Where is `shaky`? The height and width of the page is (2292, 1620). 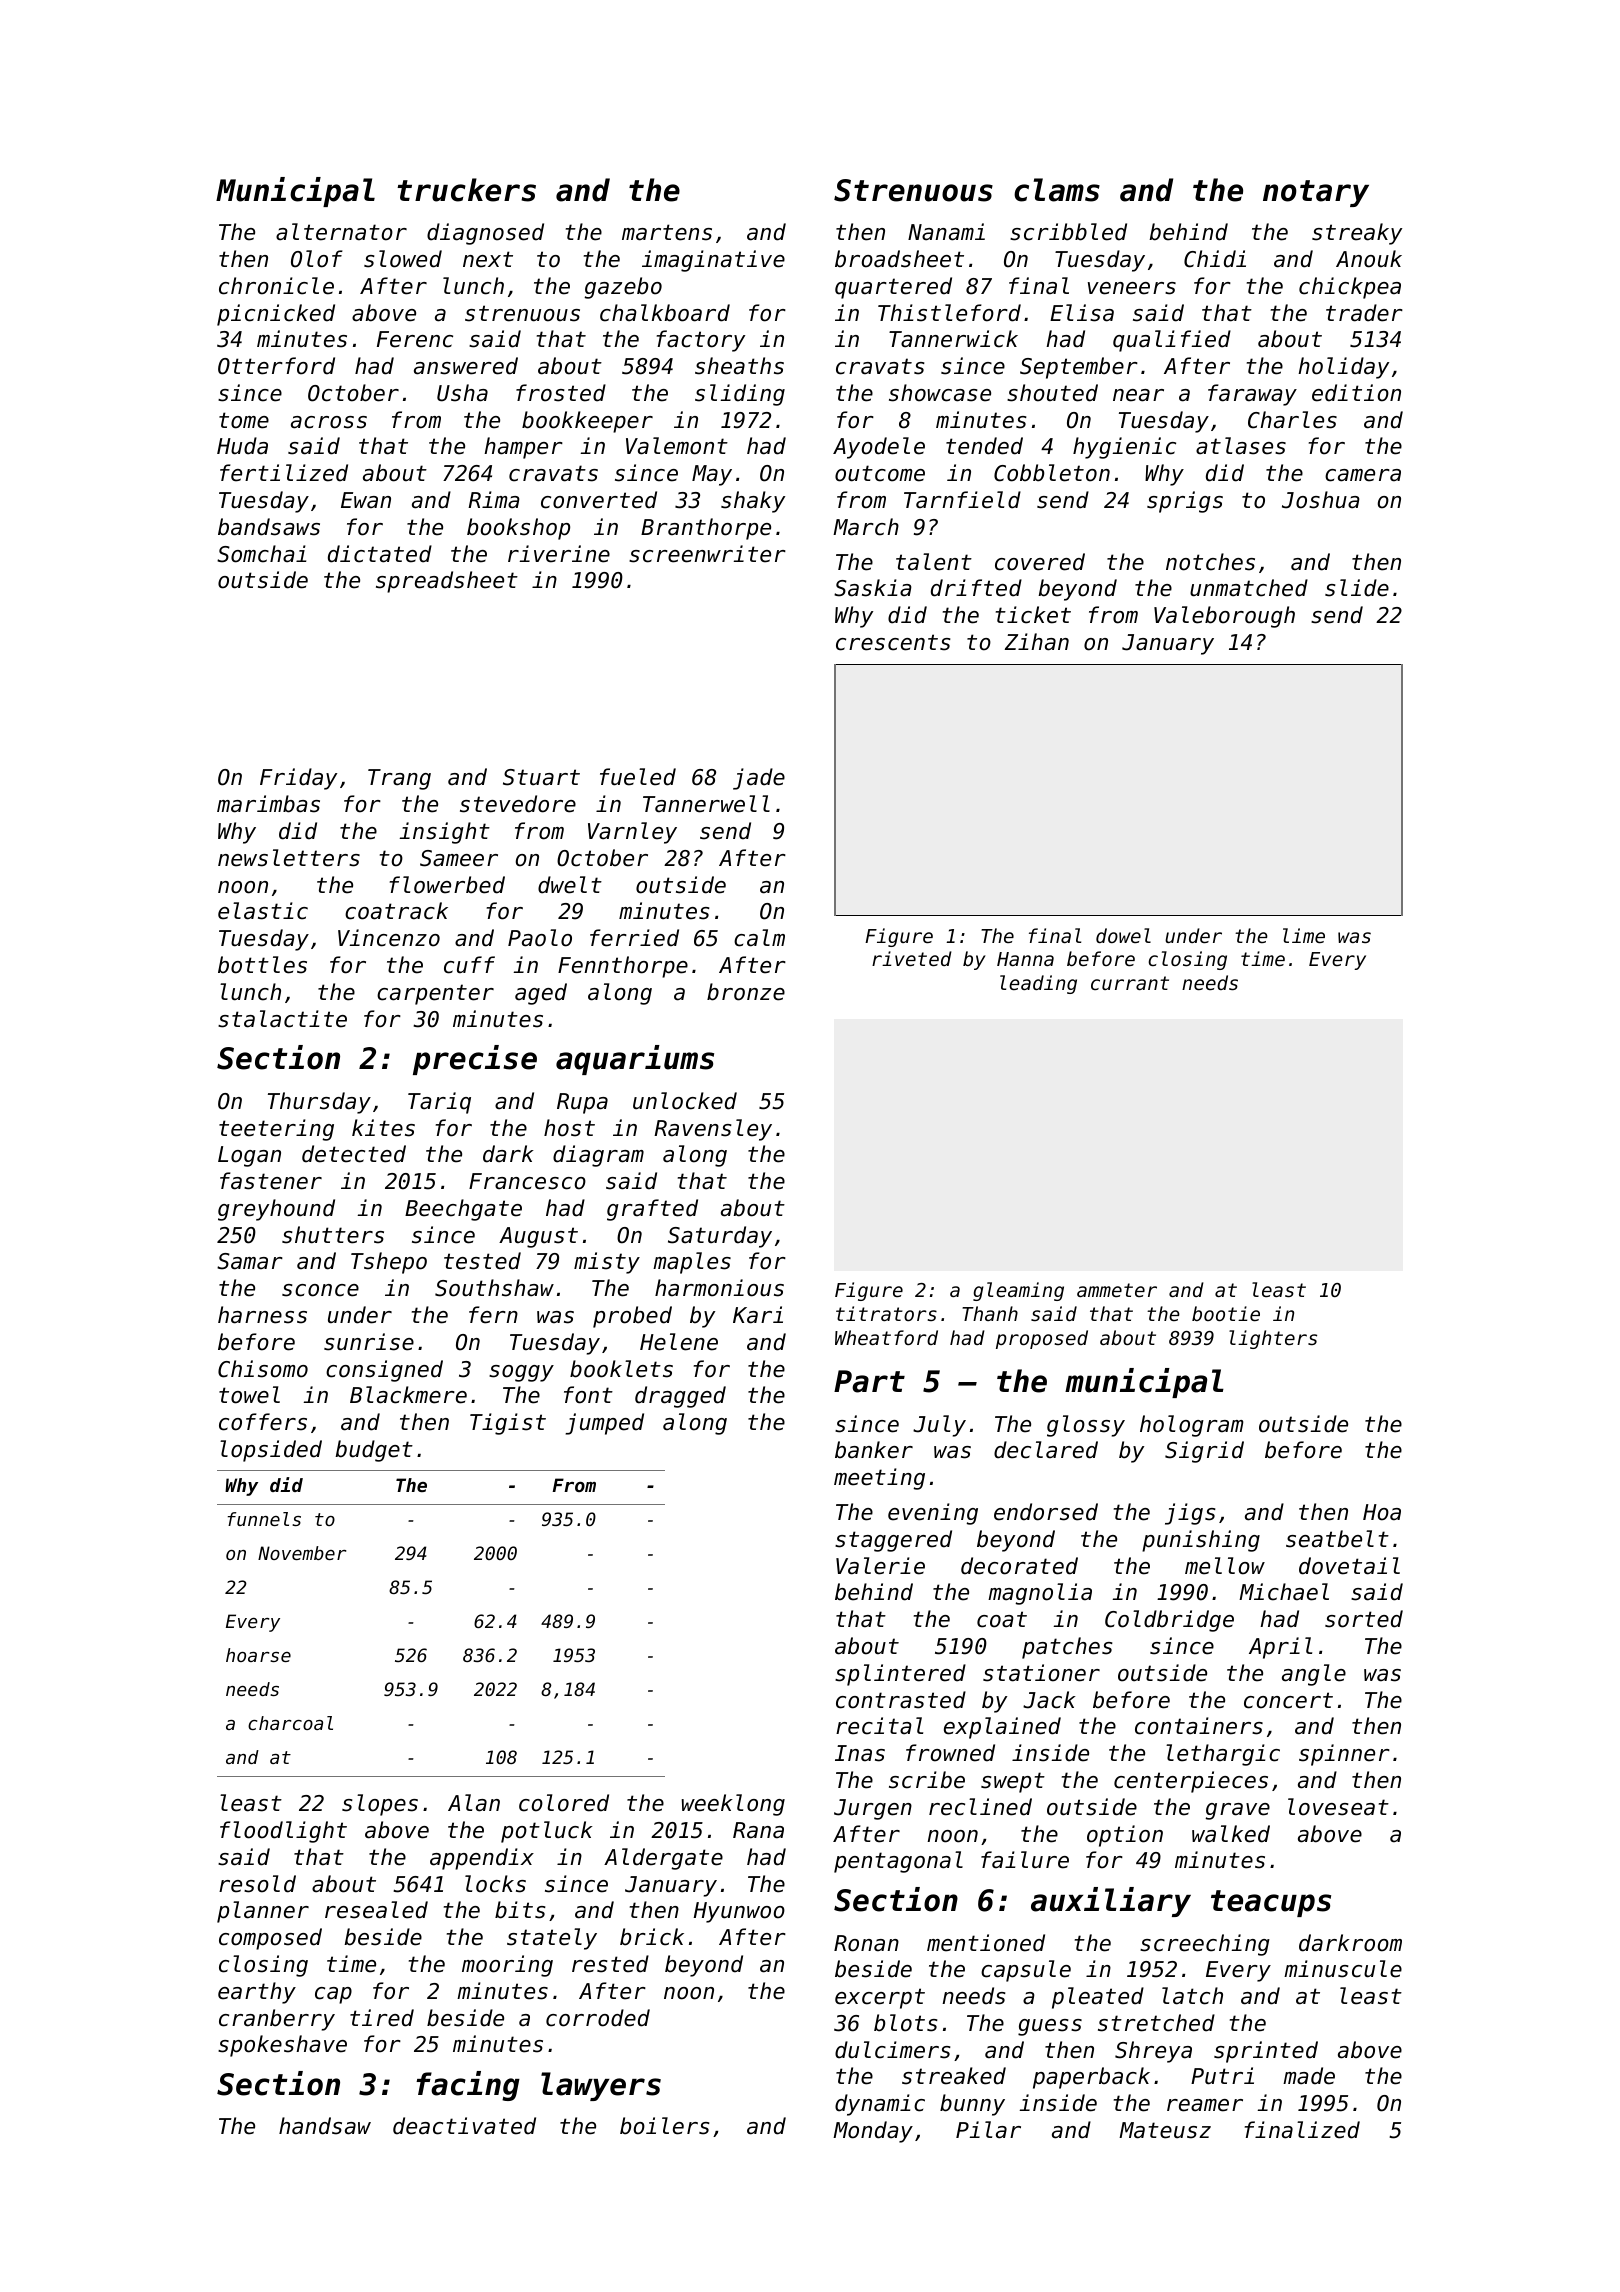 shaky is located at coordinates (753, 502).
